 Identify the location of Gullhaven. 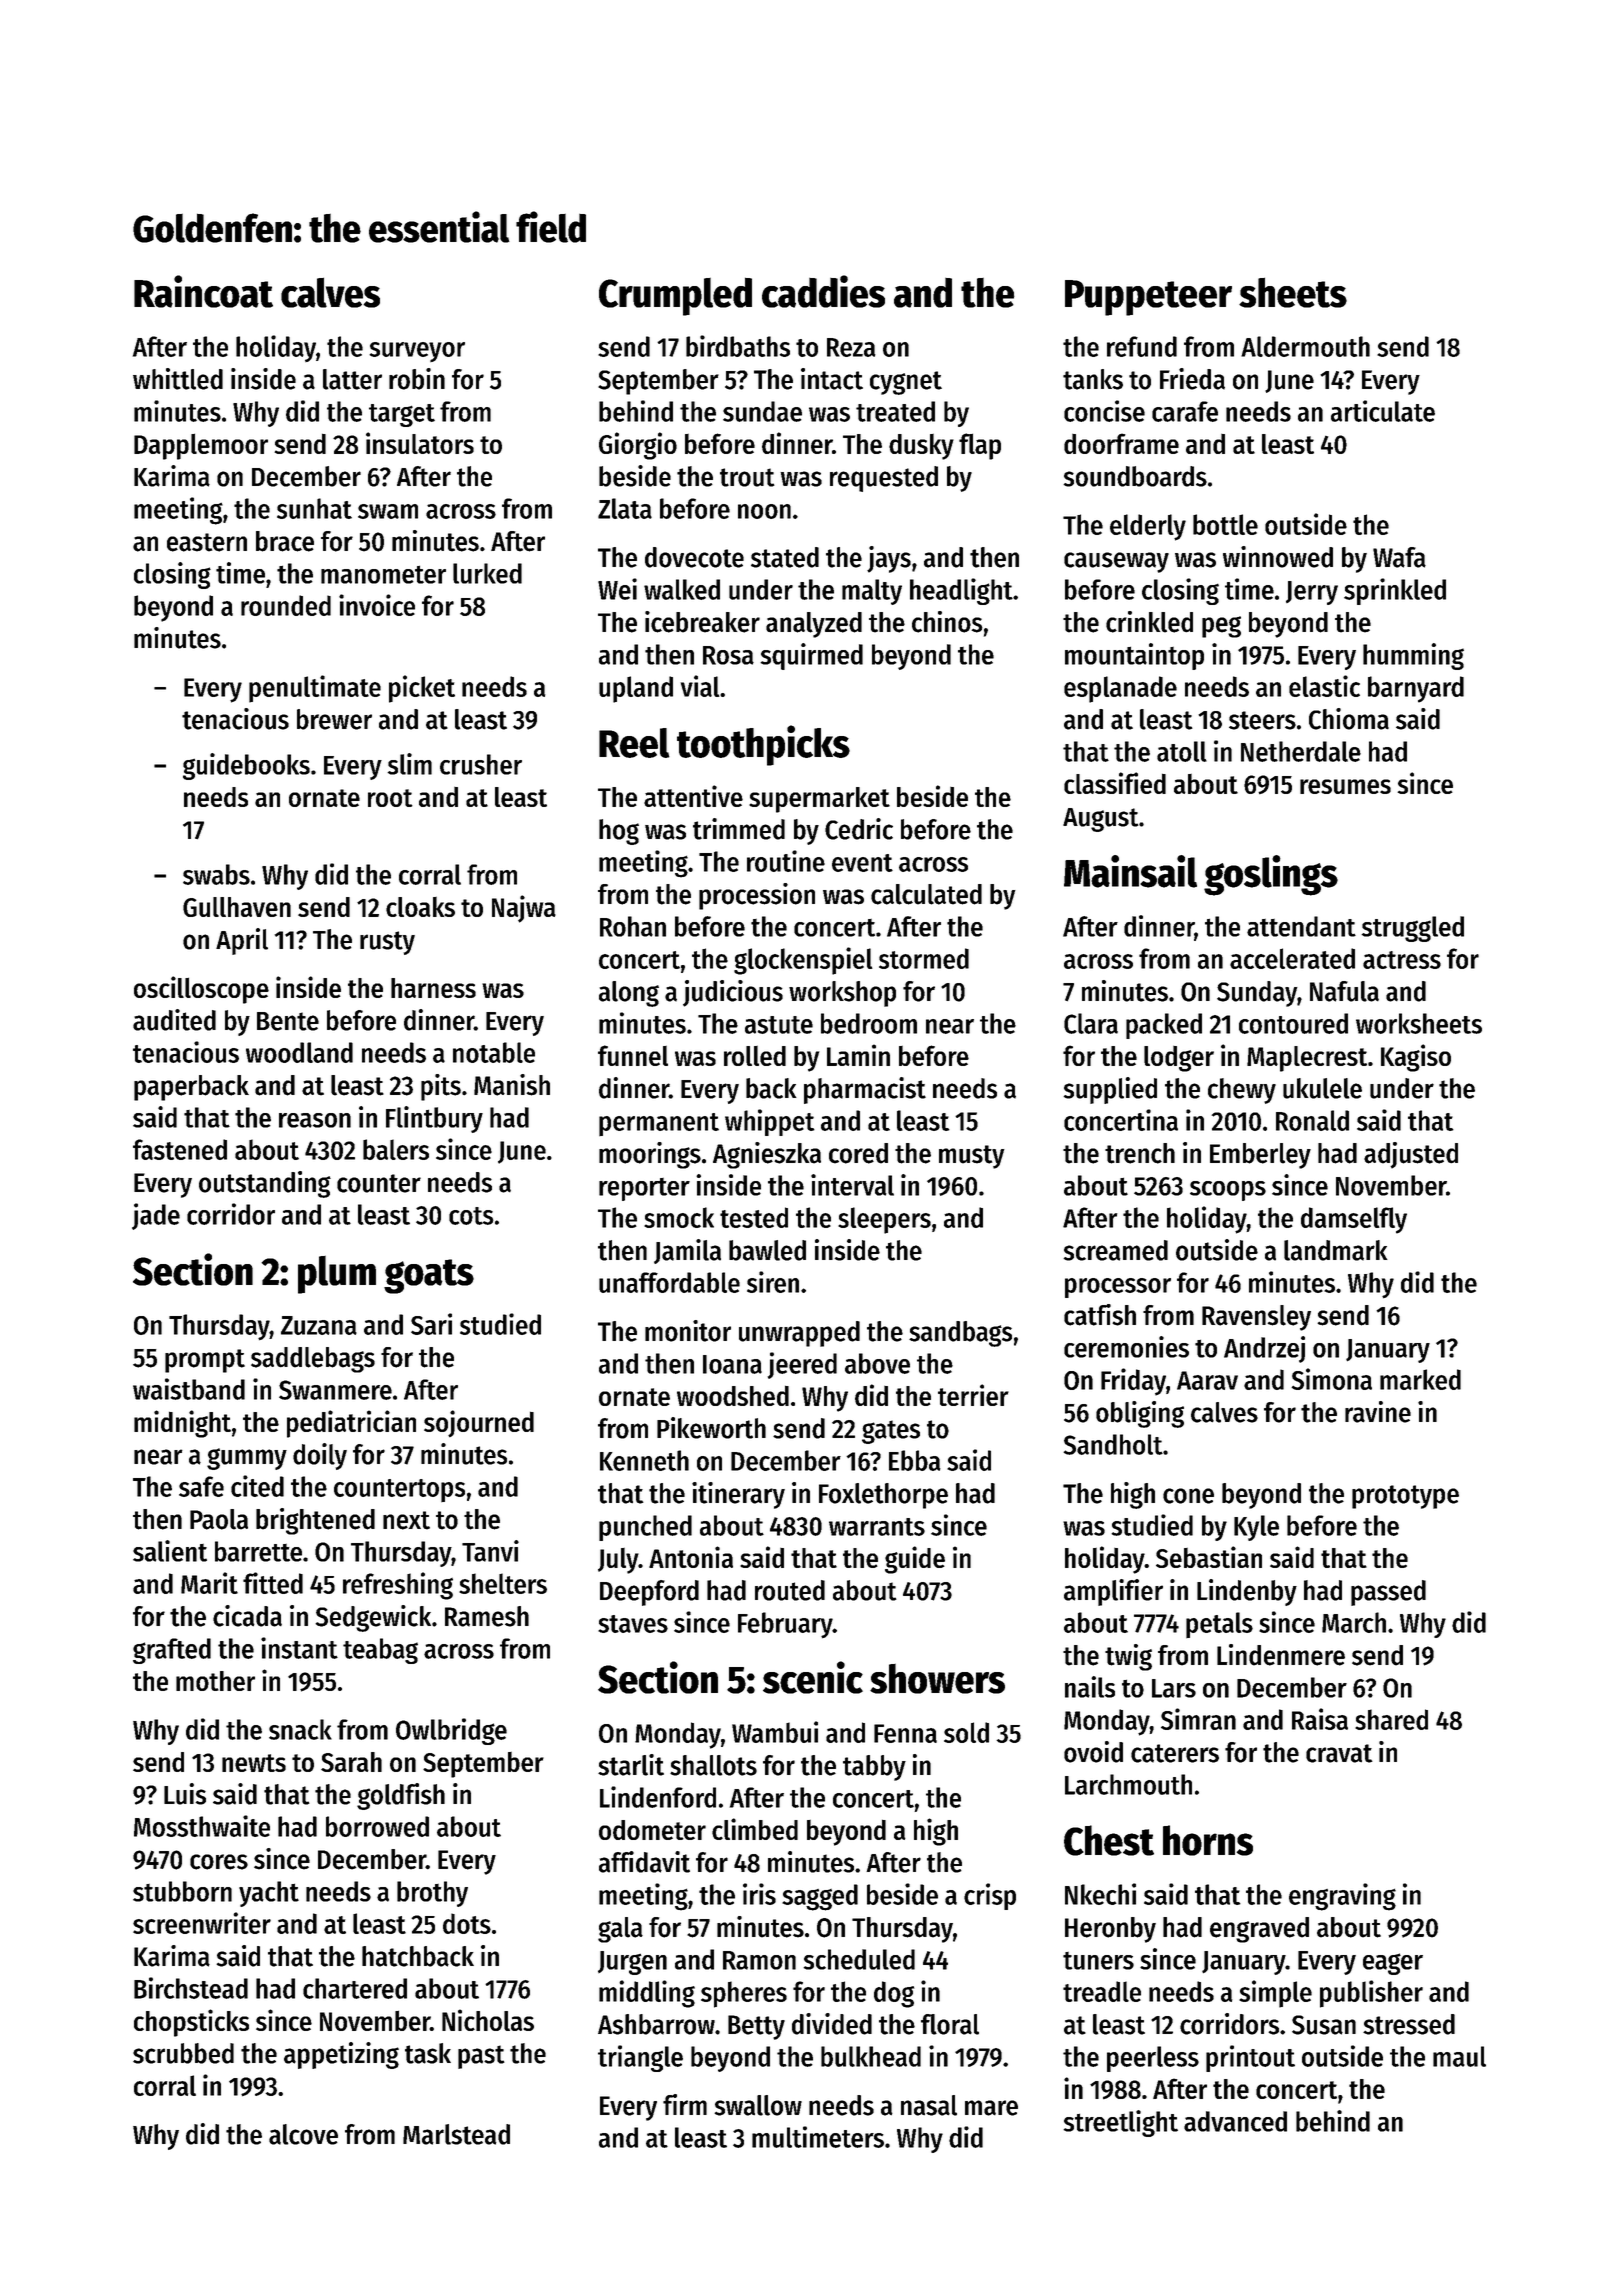
(237, 907).
